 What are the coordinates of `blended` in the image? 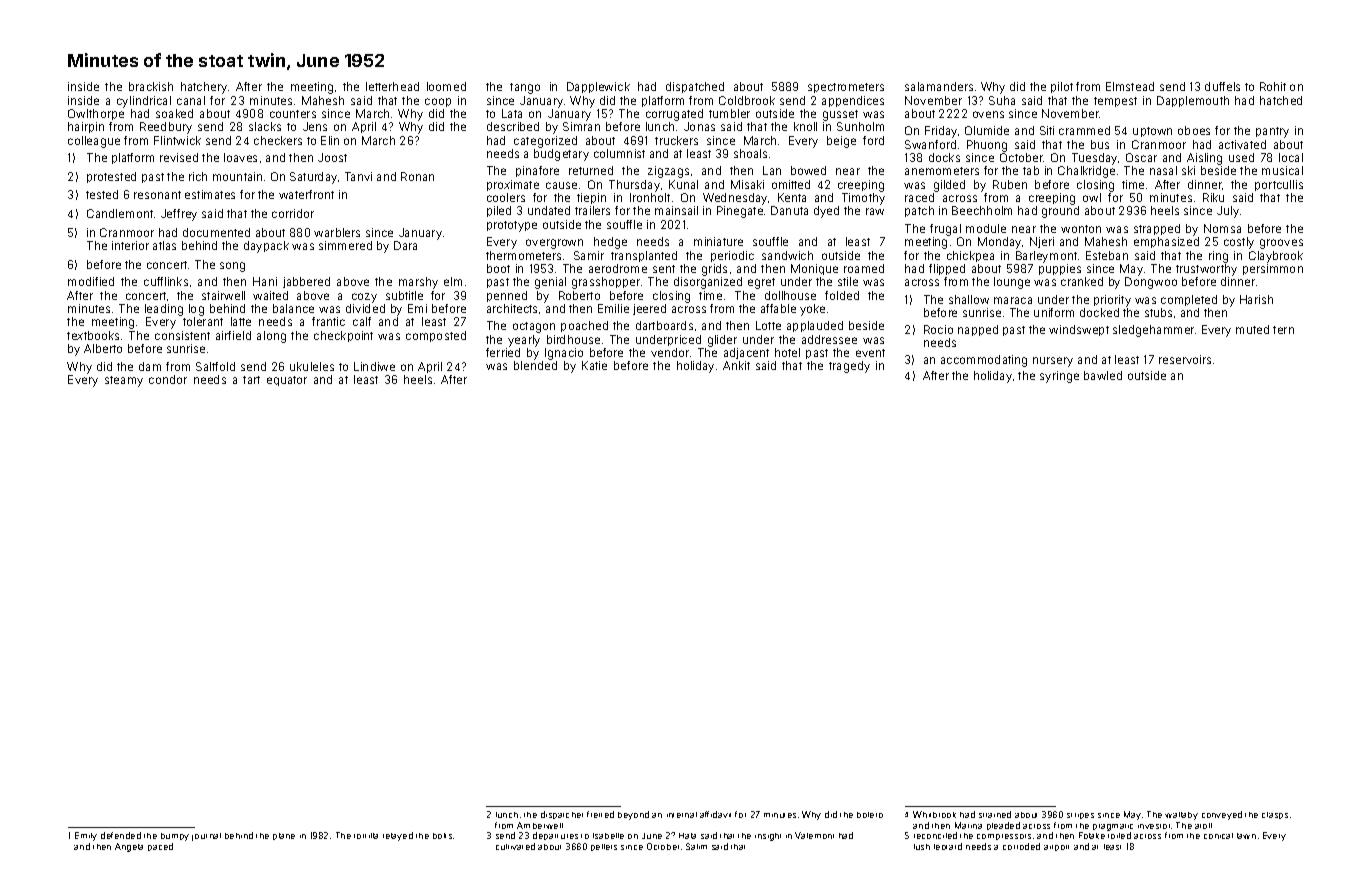 It's located at (535, 365).
